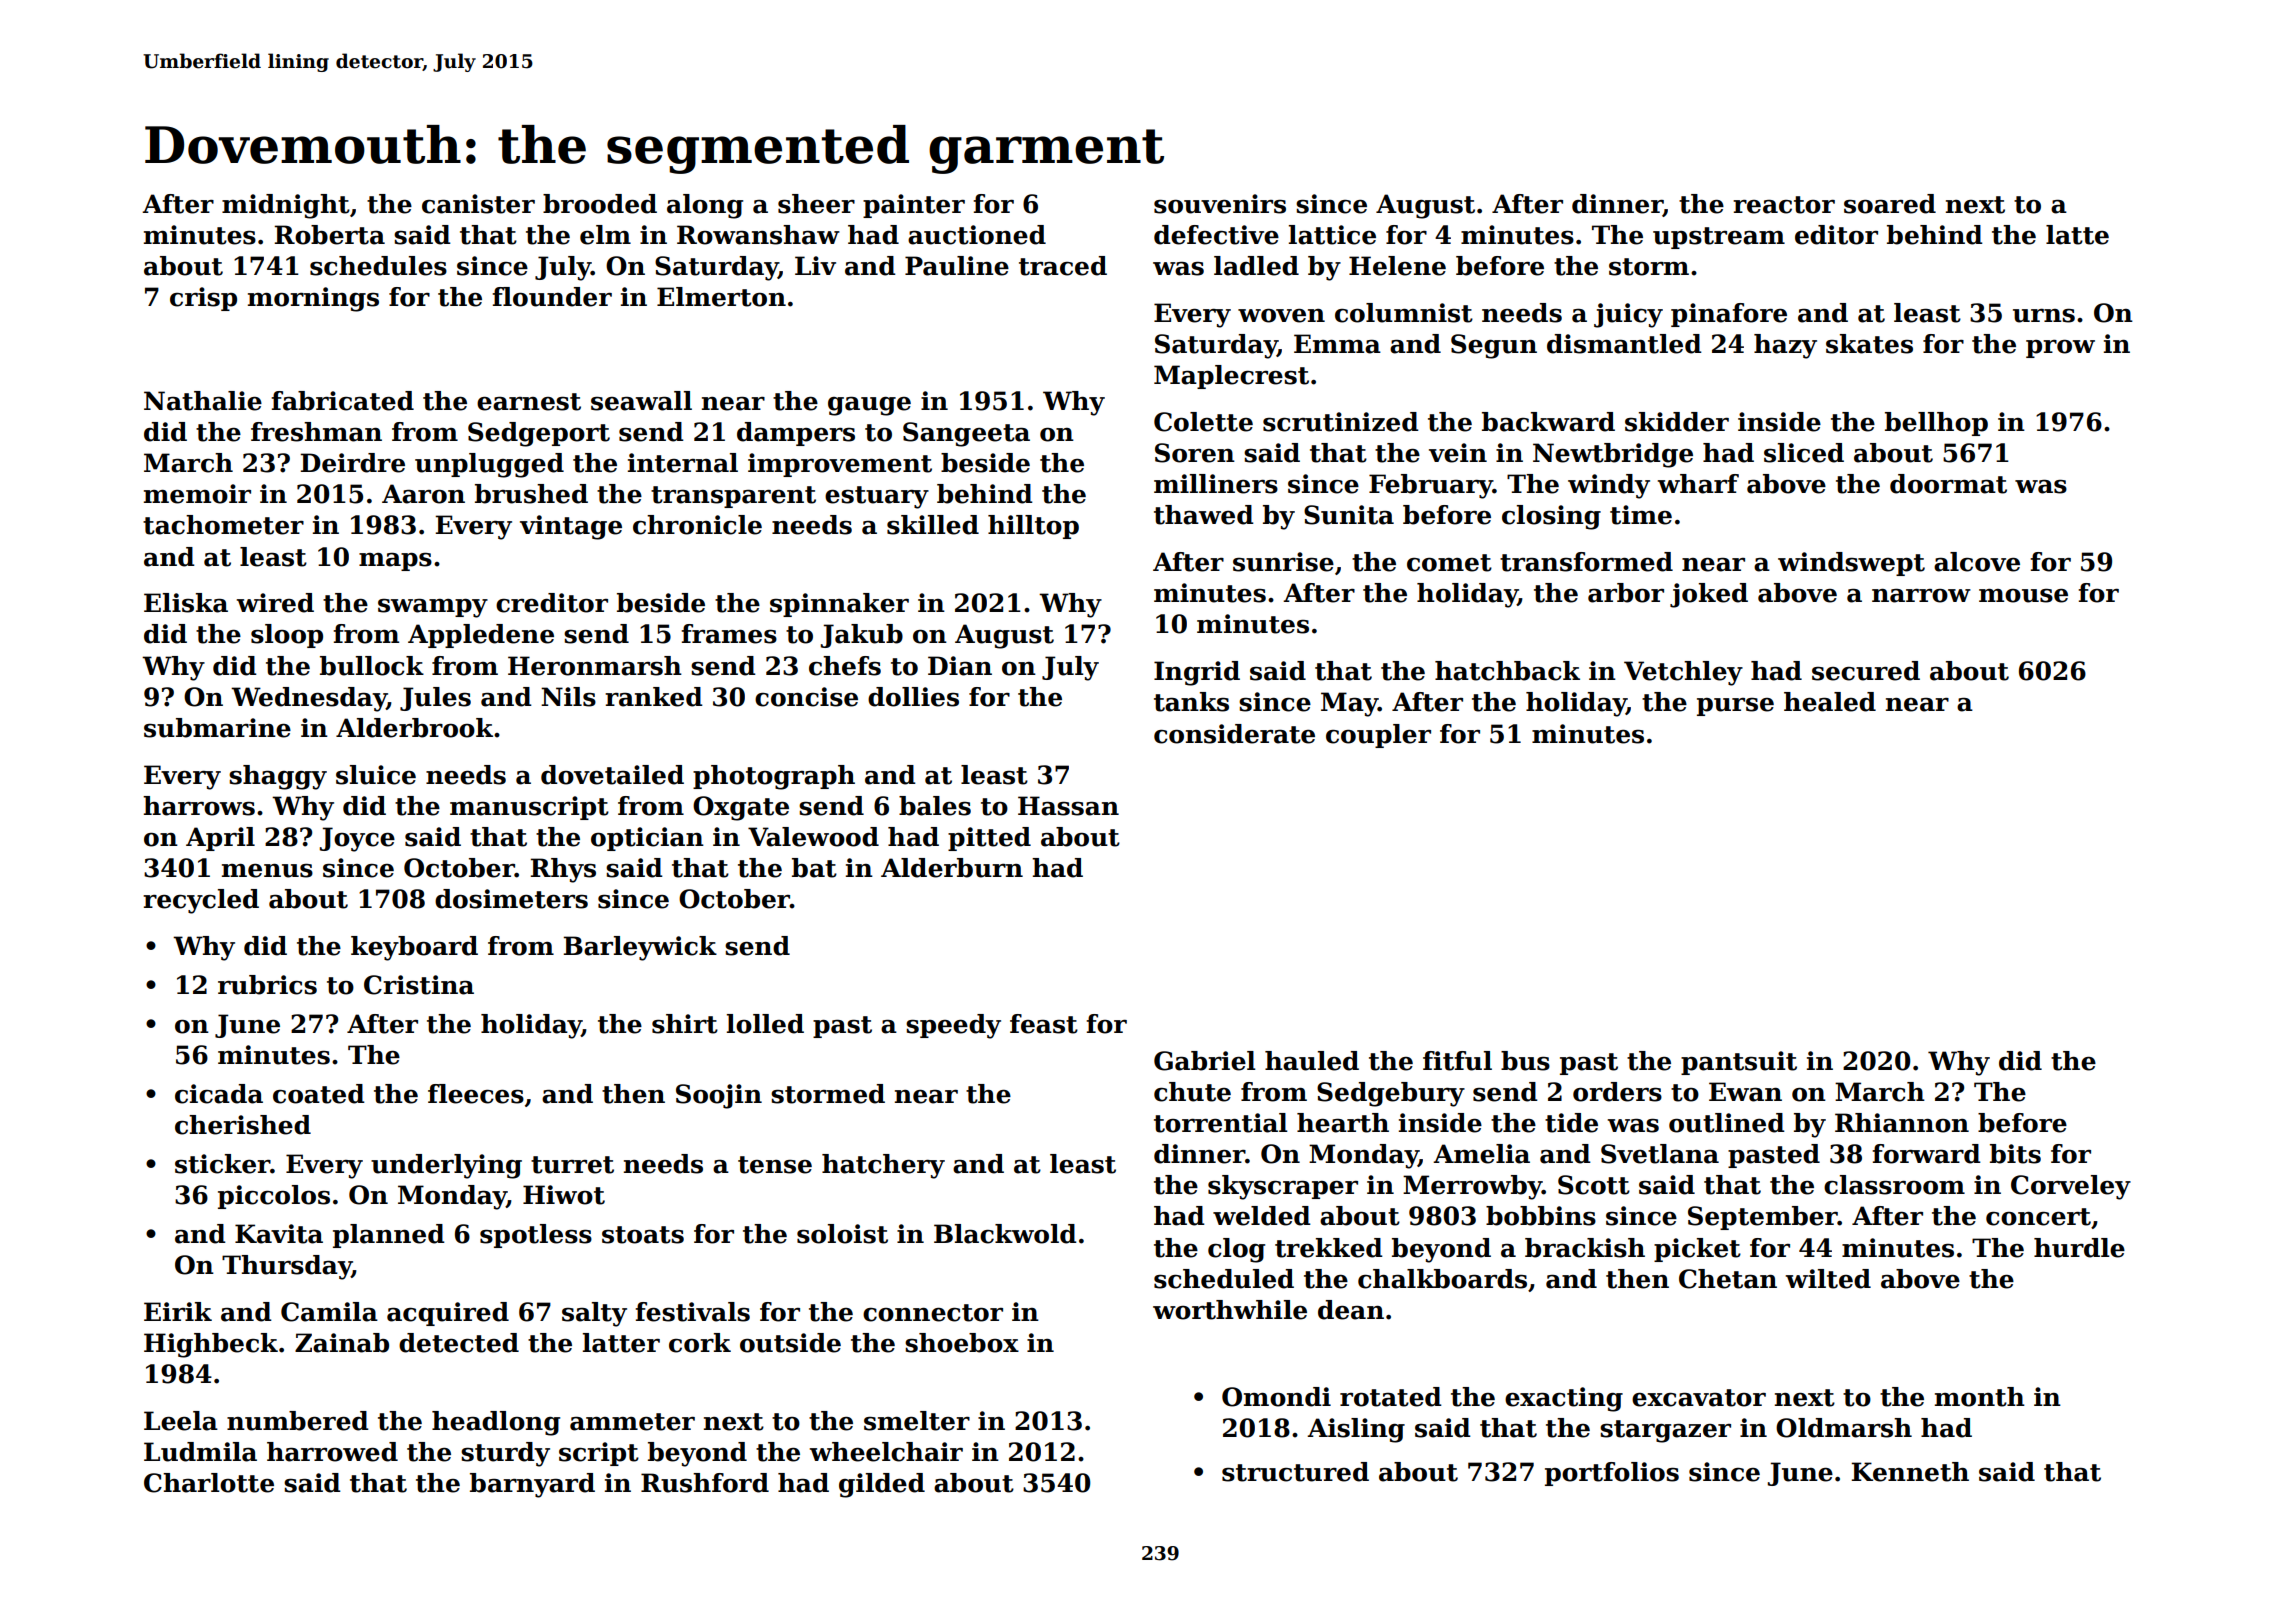 Image resolution: width=2282 pixels, height=1614 pixels. I want to click on Valewood, so click(813, 837).
